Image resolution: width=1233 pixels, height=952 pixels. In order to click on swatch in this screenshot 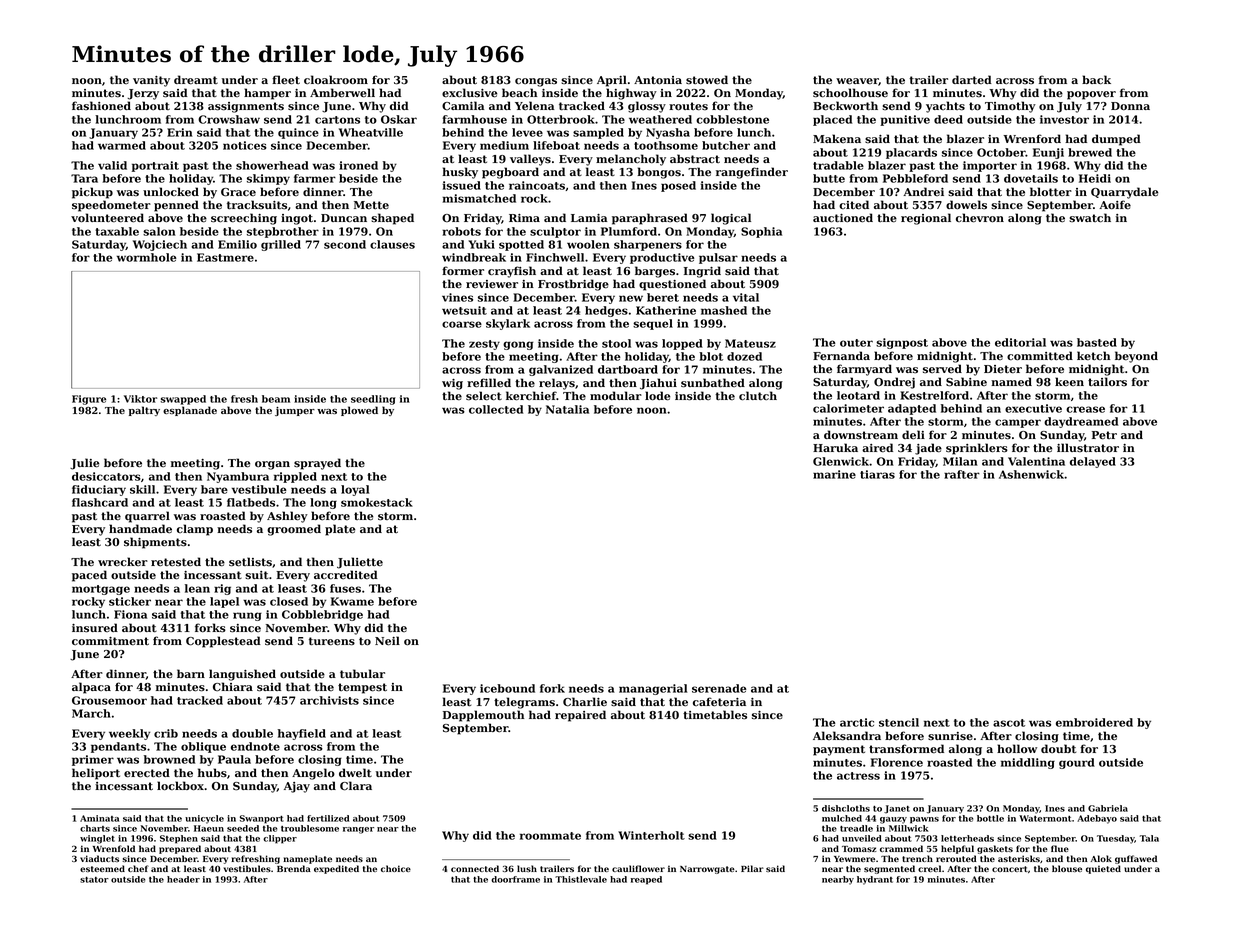, I will do `click(1090, 218)`.
